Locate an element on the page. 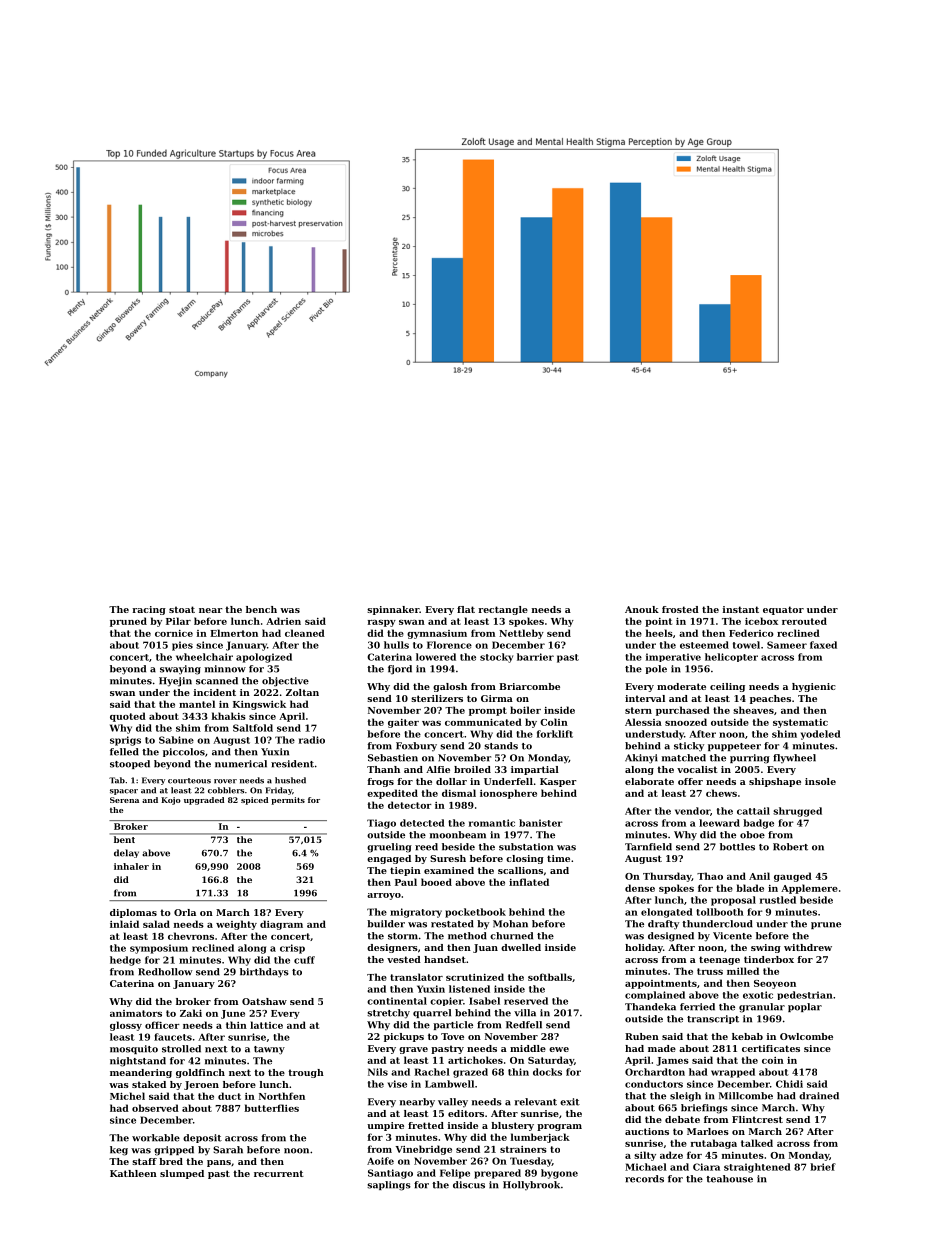 Image resolution: width=952 pixels, height=1233 pixels. Mohan is located at coordinates (510, 924).
